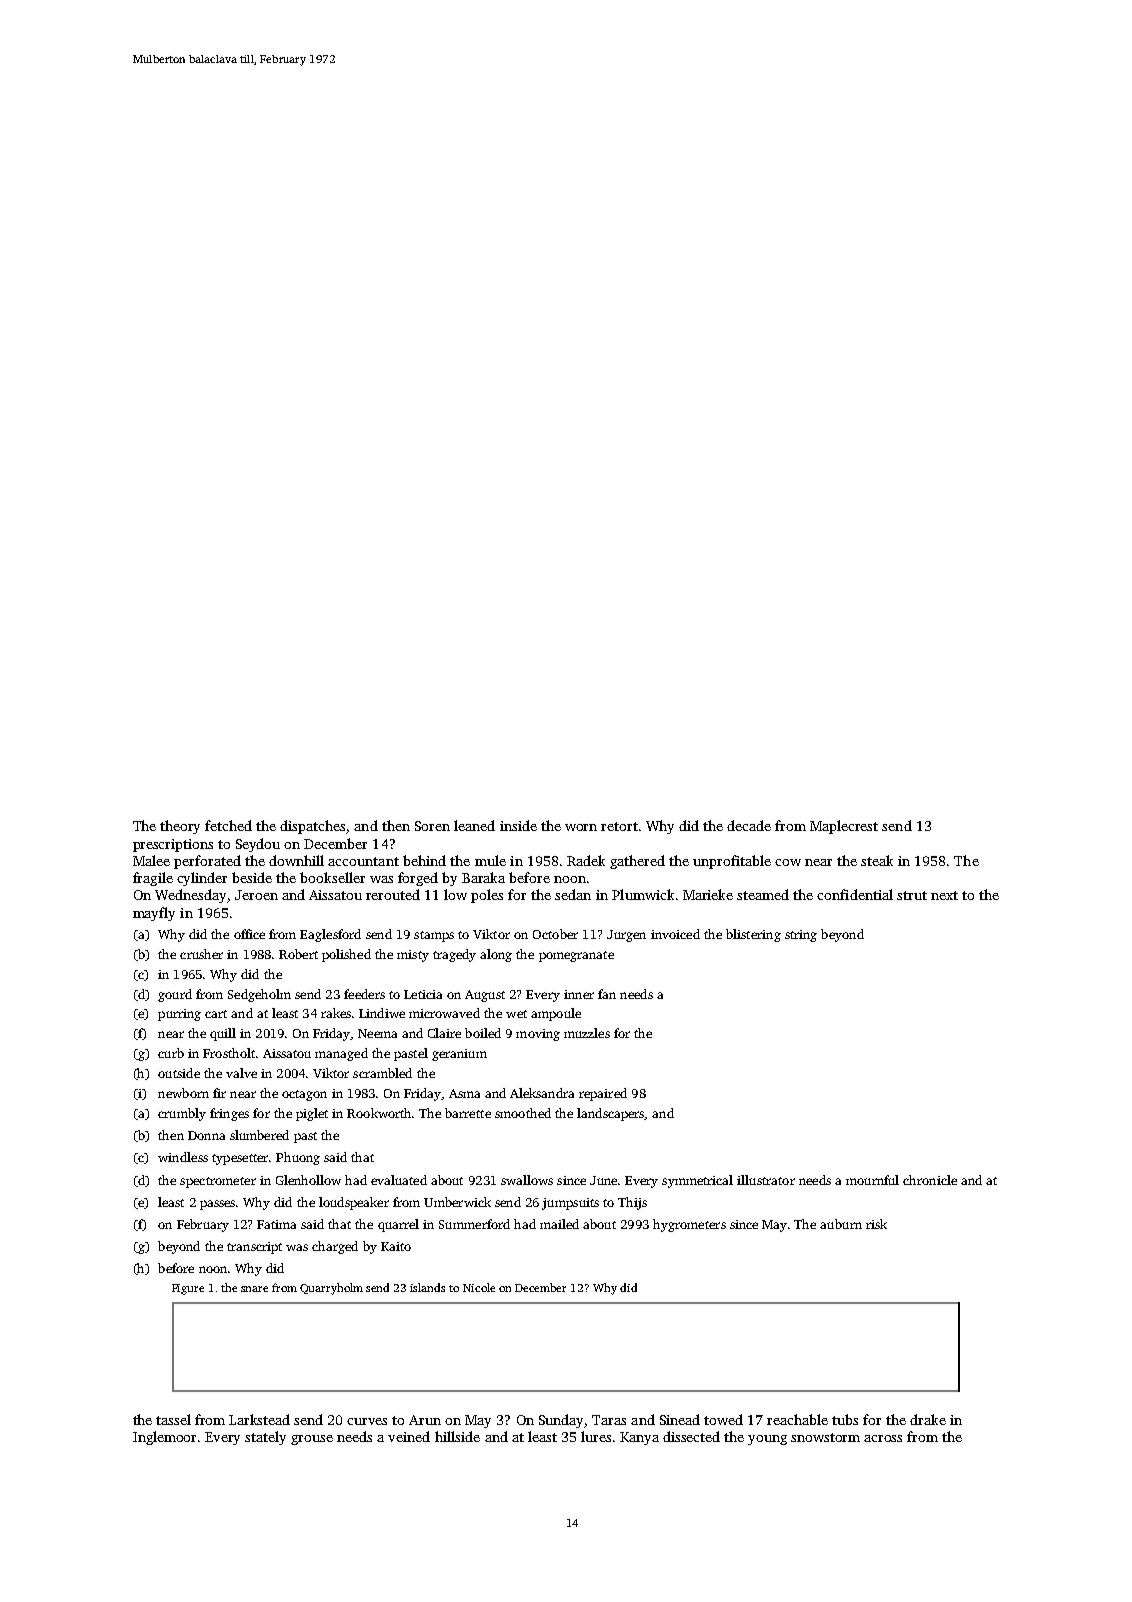 This image has height=1602, width=1132. Describe the element at coordinates (382, 1073) in the image. I see `scrambled` at that location.
